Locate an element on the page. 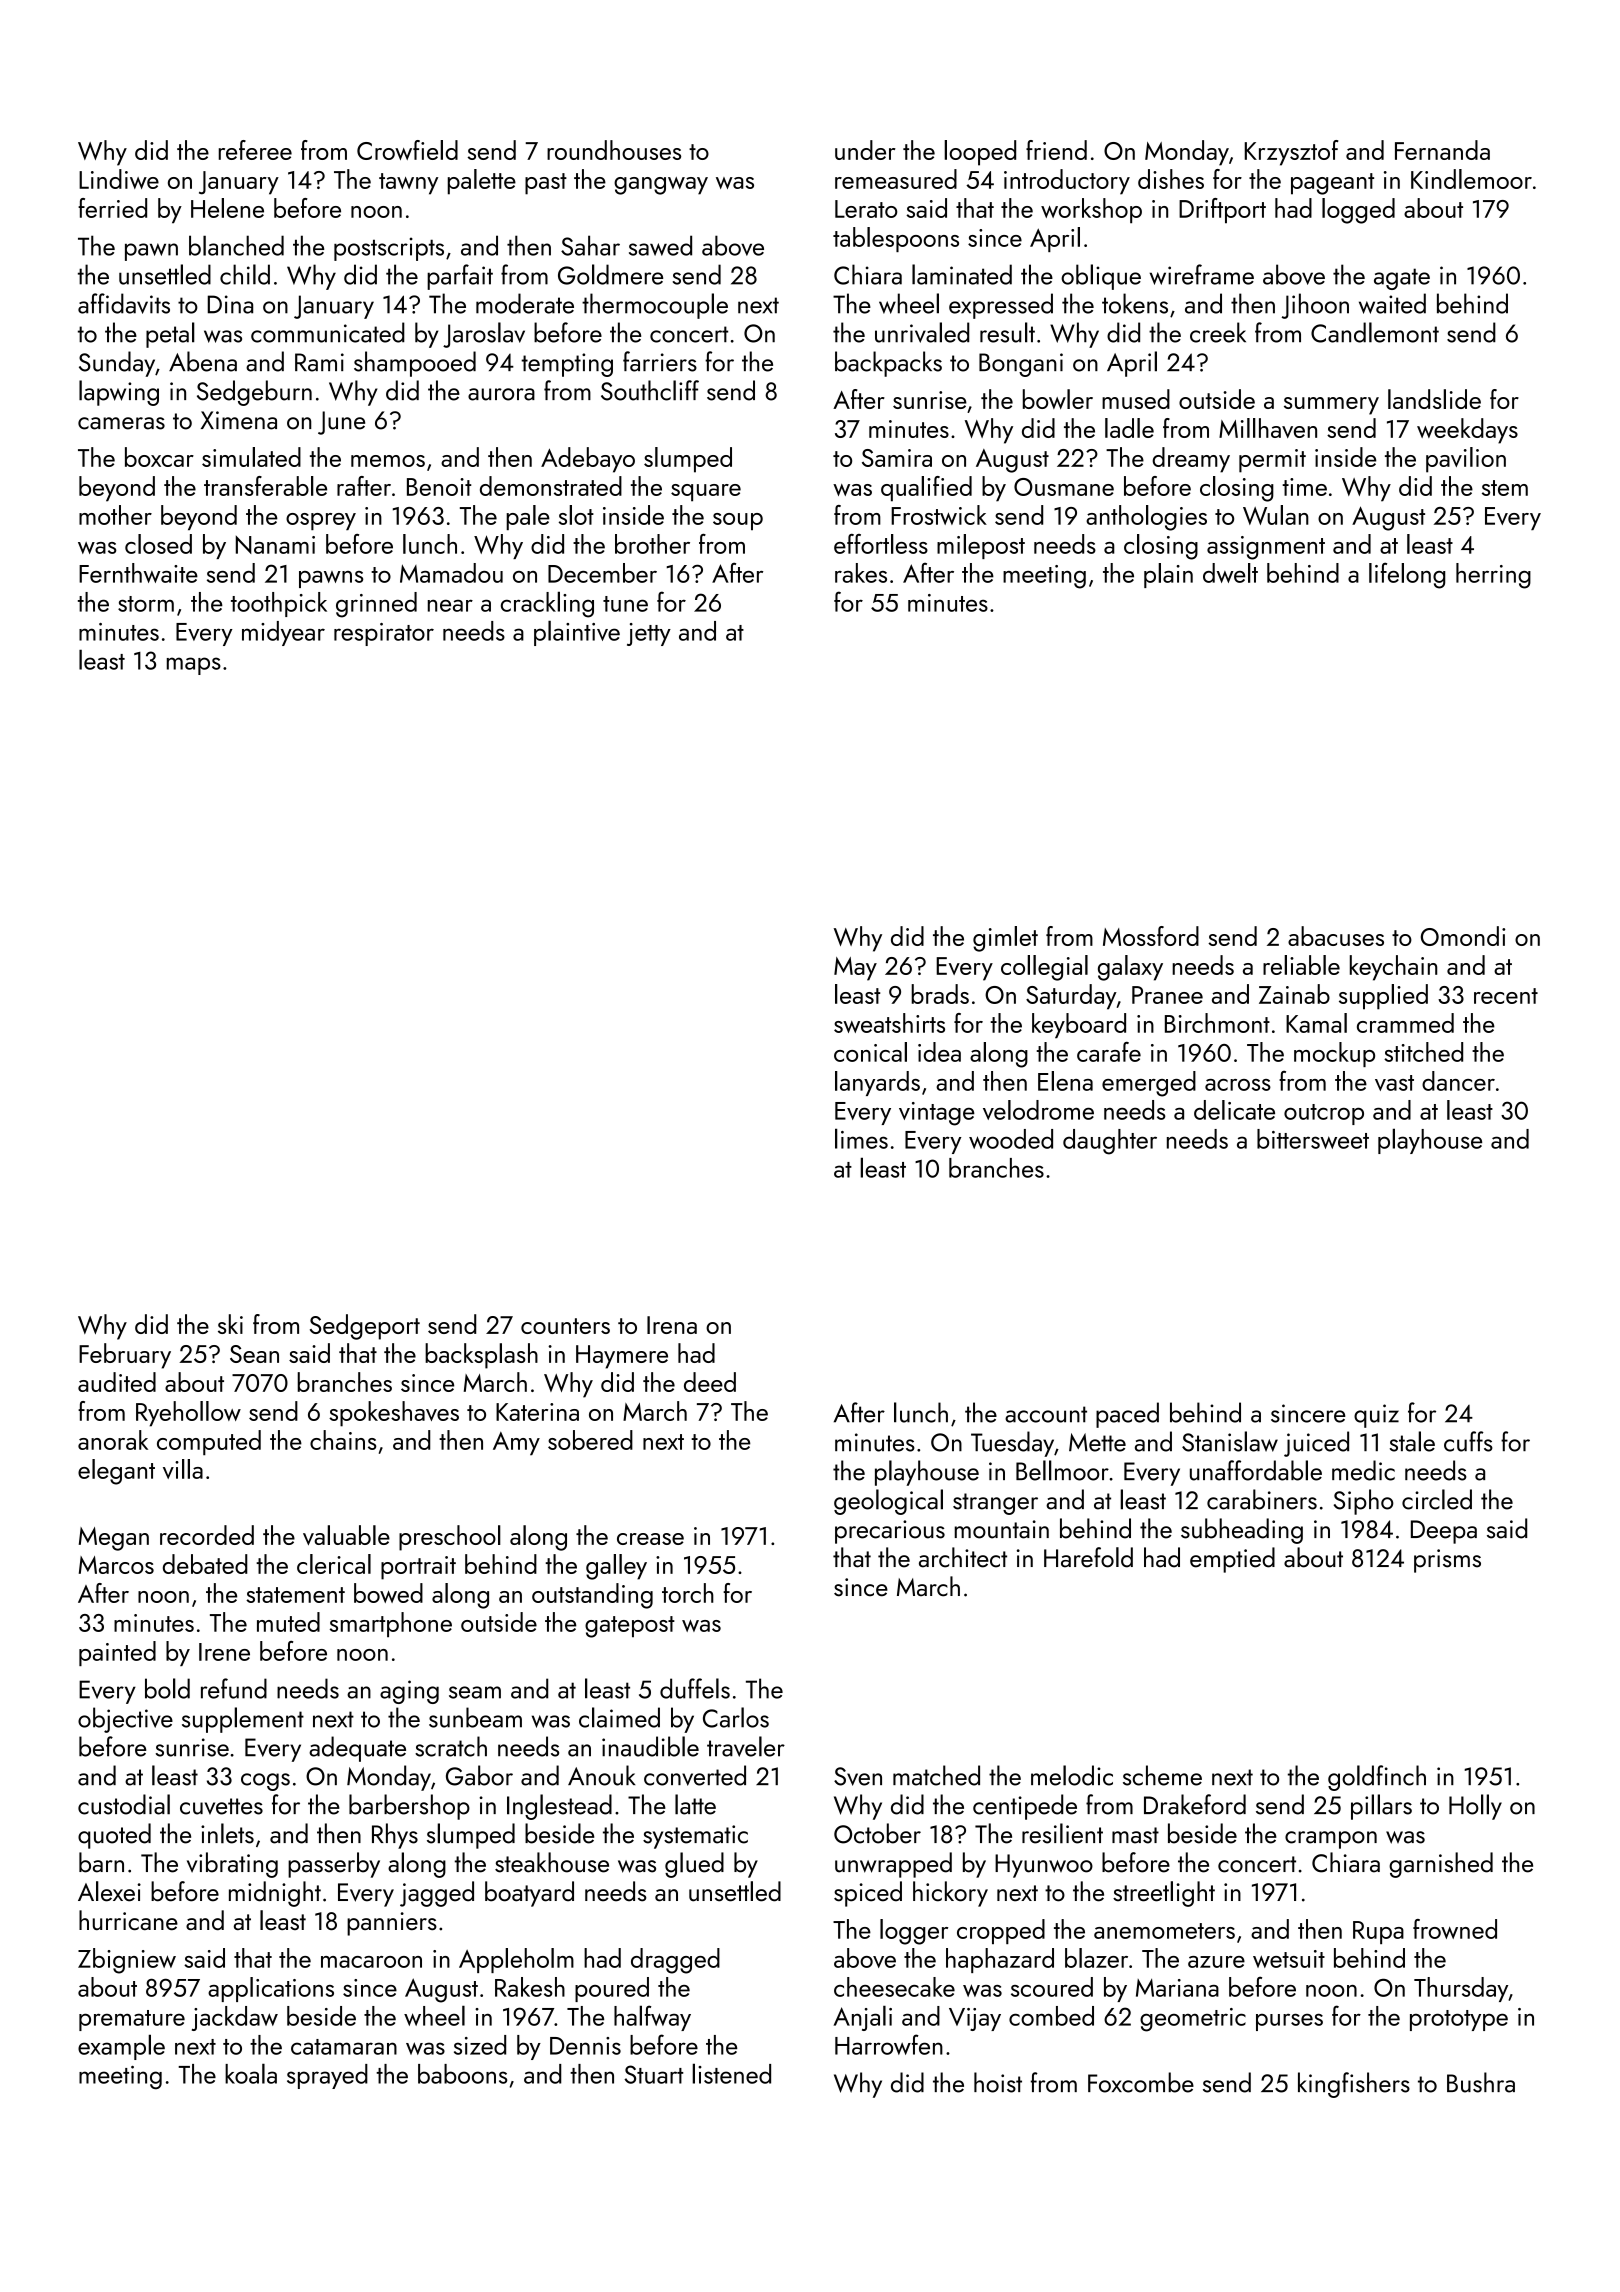 This image has height=2292, width=1620. under is located at coordinates (865, 150).
